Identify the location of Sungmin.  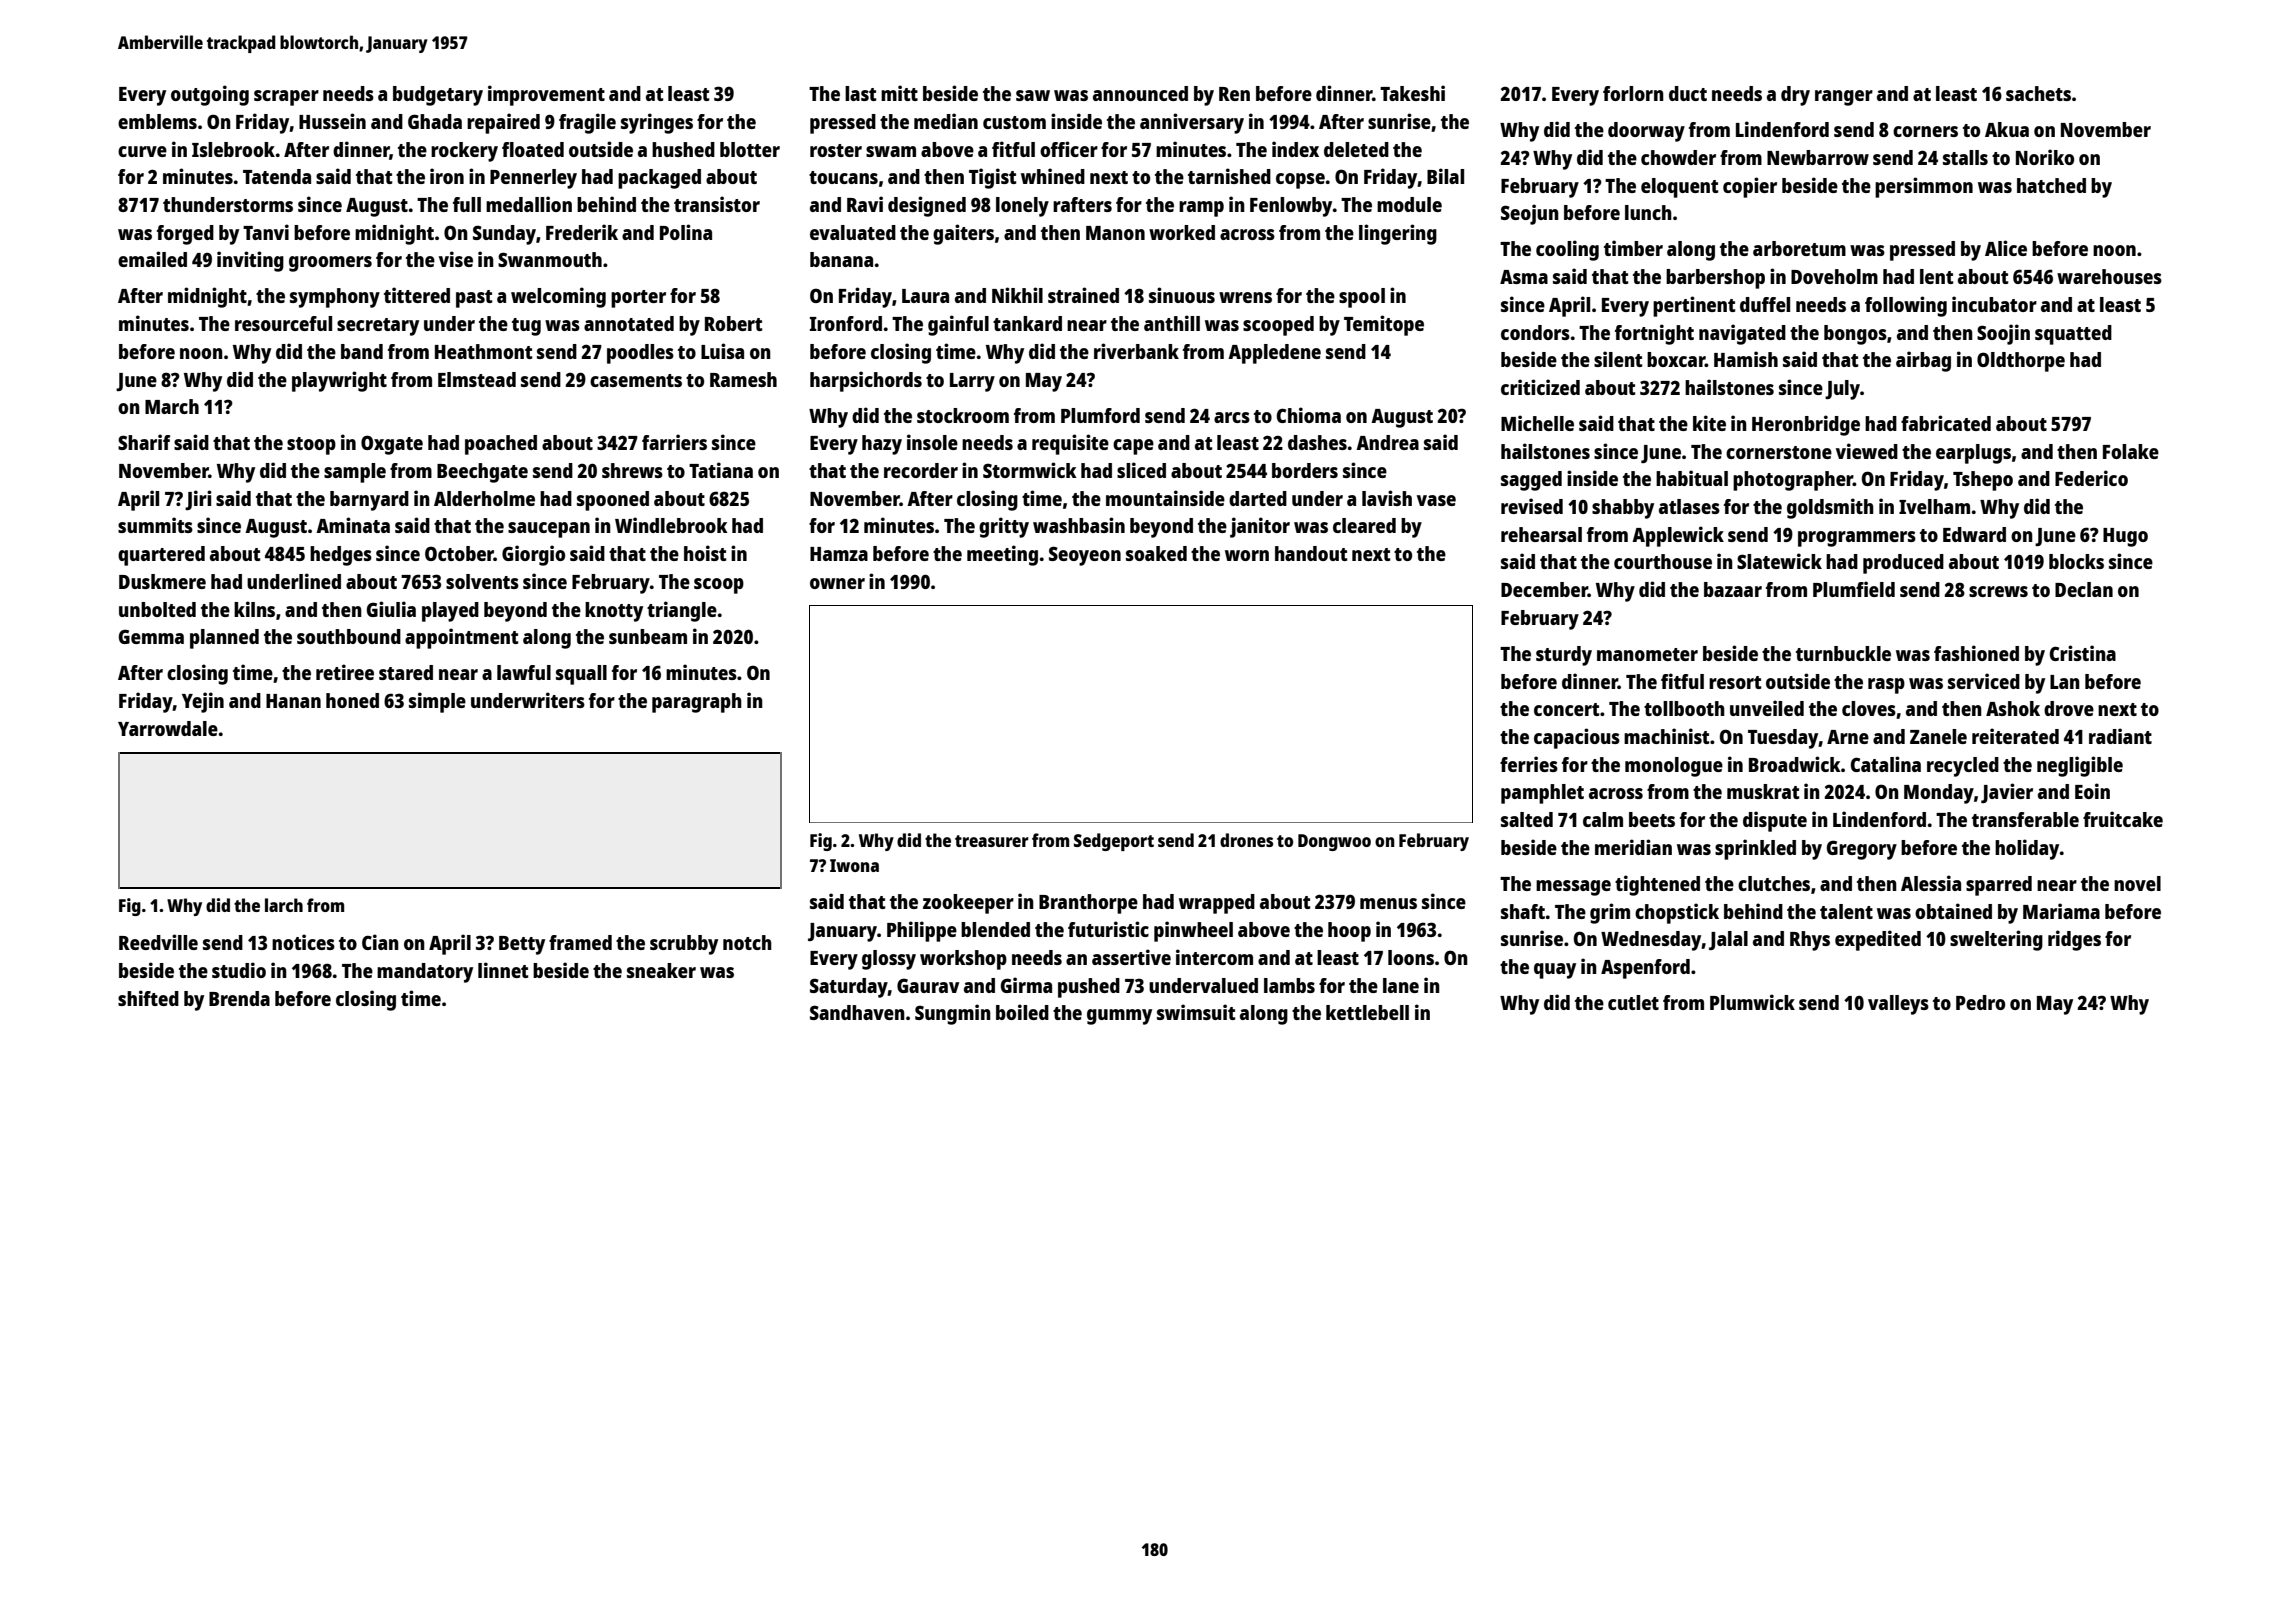
(953, 1014).
